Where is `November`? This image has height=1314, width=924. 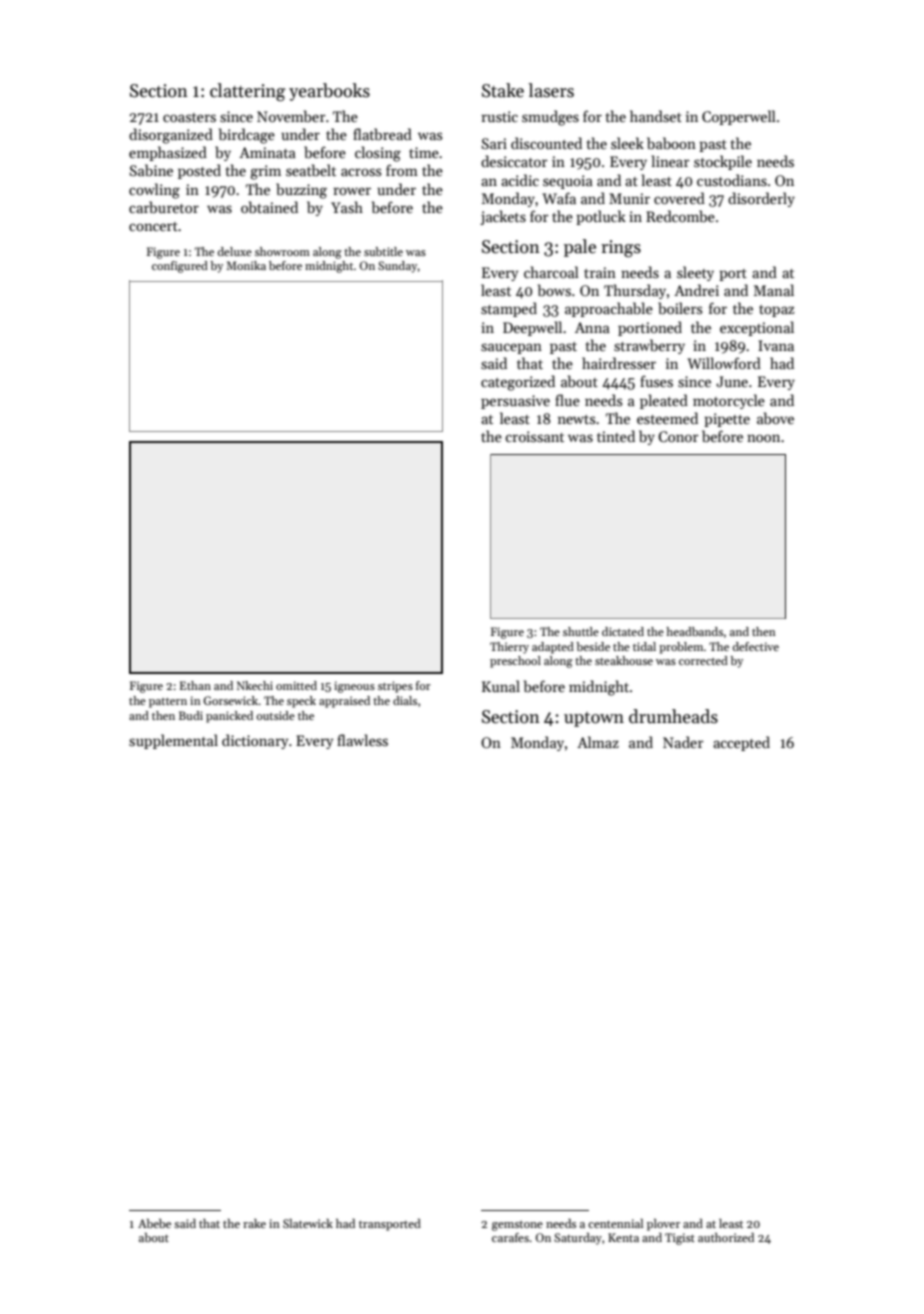 November is located at coordinates (291, 116).
